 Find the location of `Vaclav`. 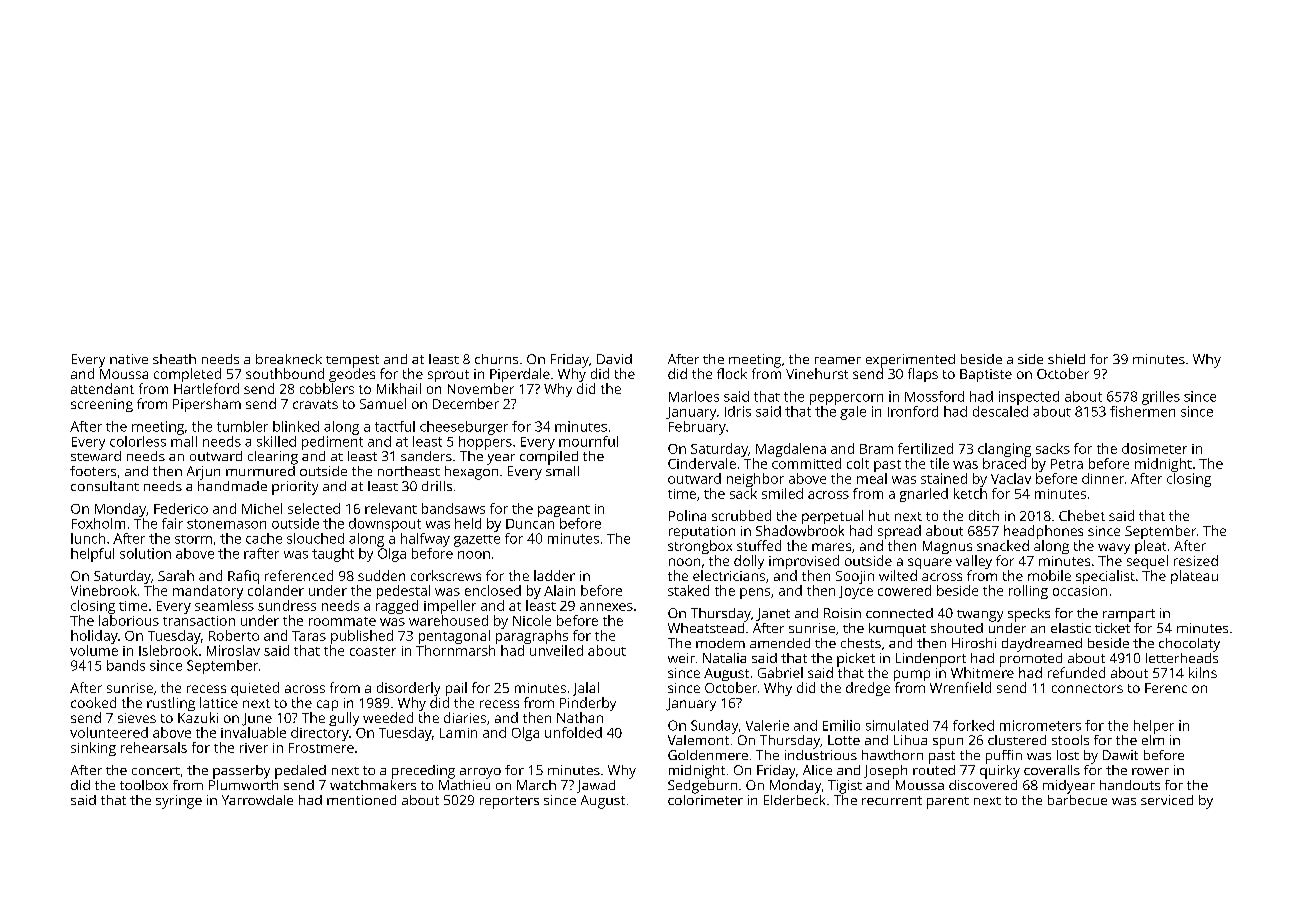

Vaclav is located at coordinates (1011, 478).
